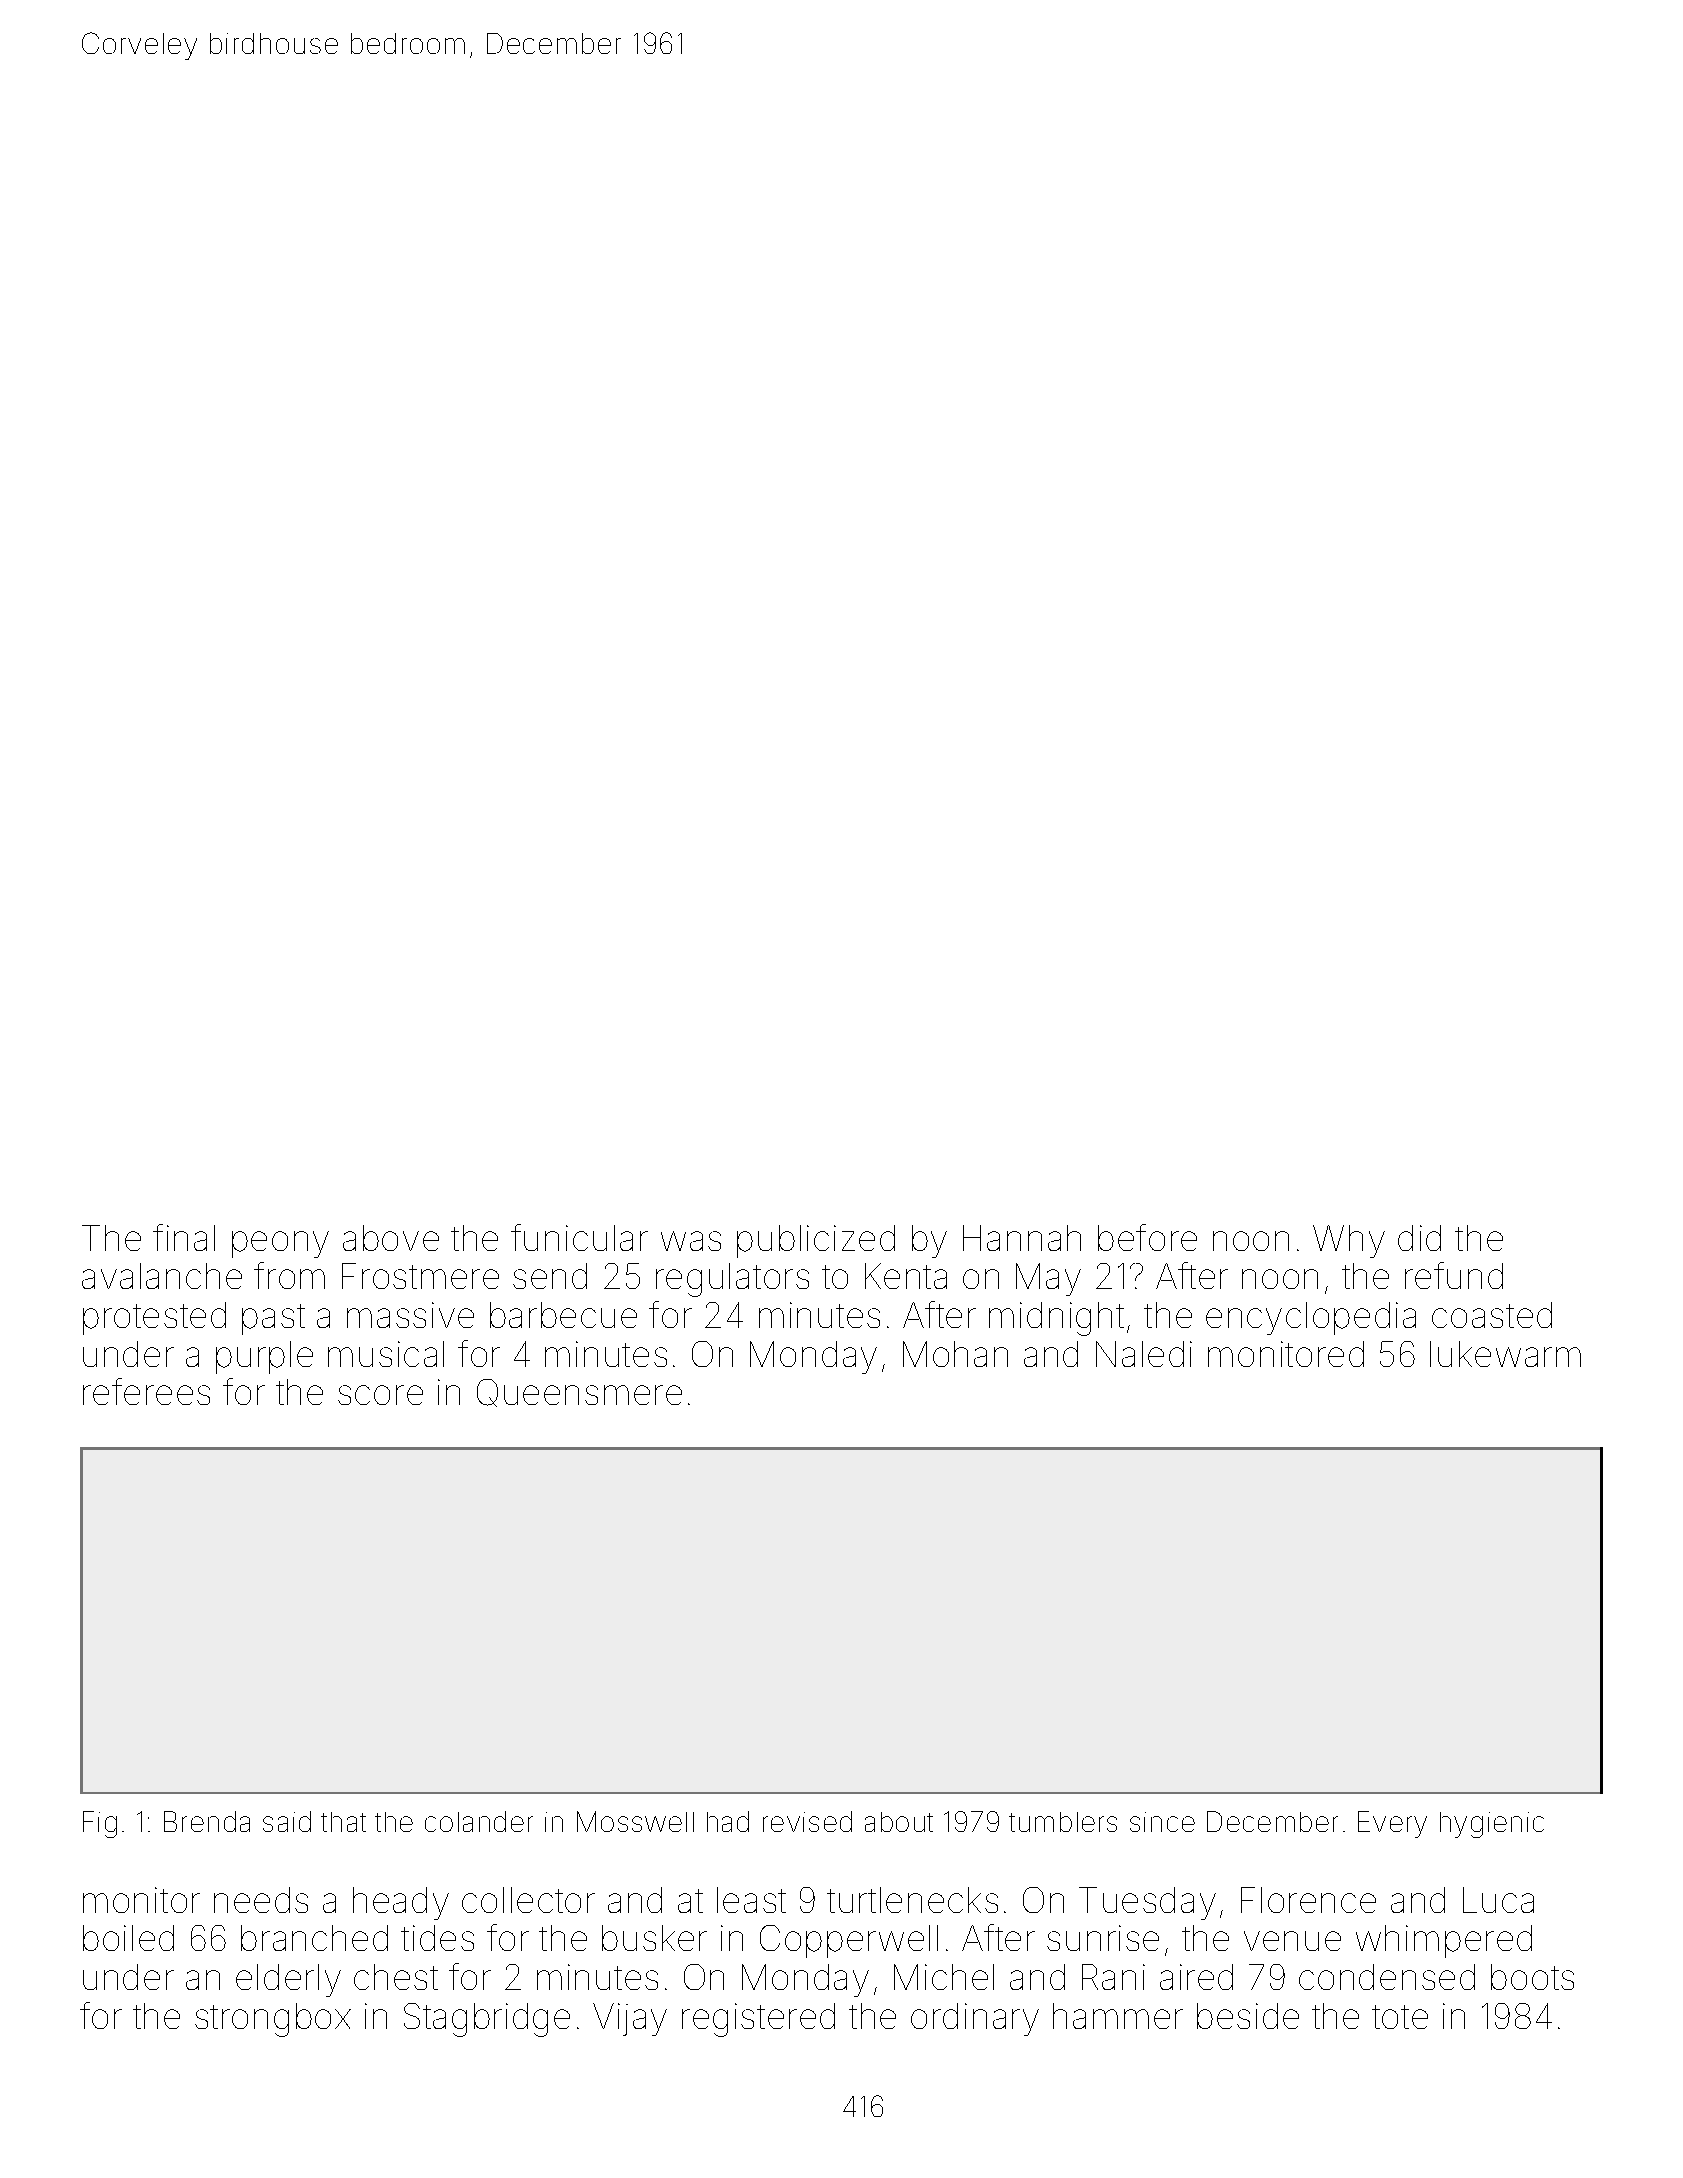 Image resolution: width=1683 pixels, height=2178 pixels. What do you see at coordinates (261, 1900) in the document?
I see `needs` at bounding box center [261, 1900].
